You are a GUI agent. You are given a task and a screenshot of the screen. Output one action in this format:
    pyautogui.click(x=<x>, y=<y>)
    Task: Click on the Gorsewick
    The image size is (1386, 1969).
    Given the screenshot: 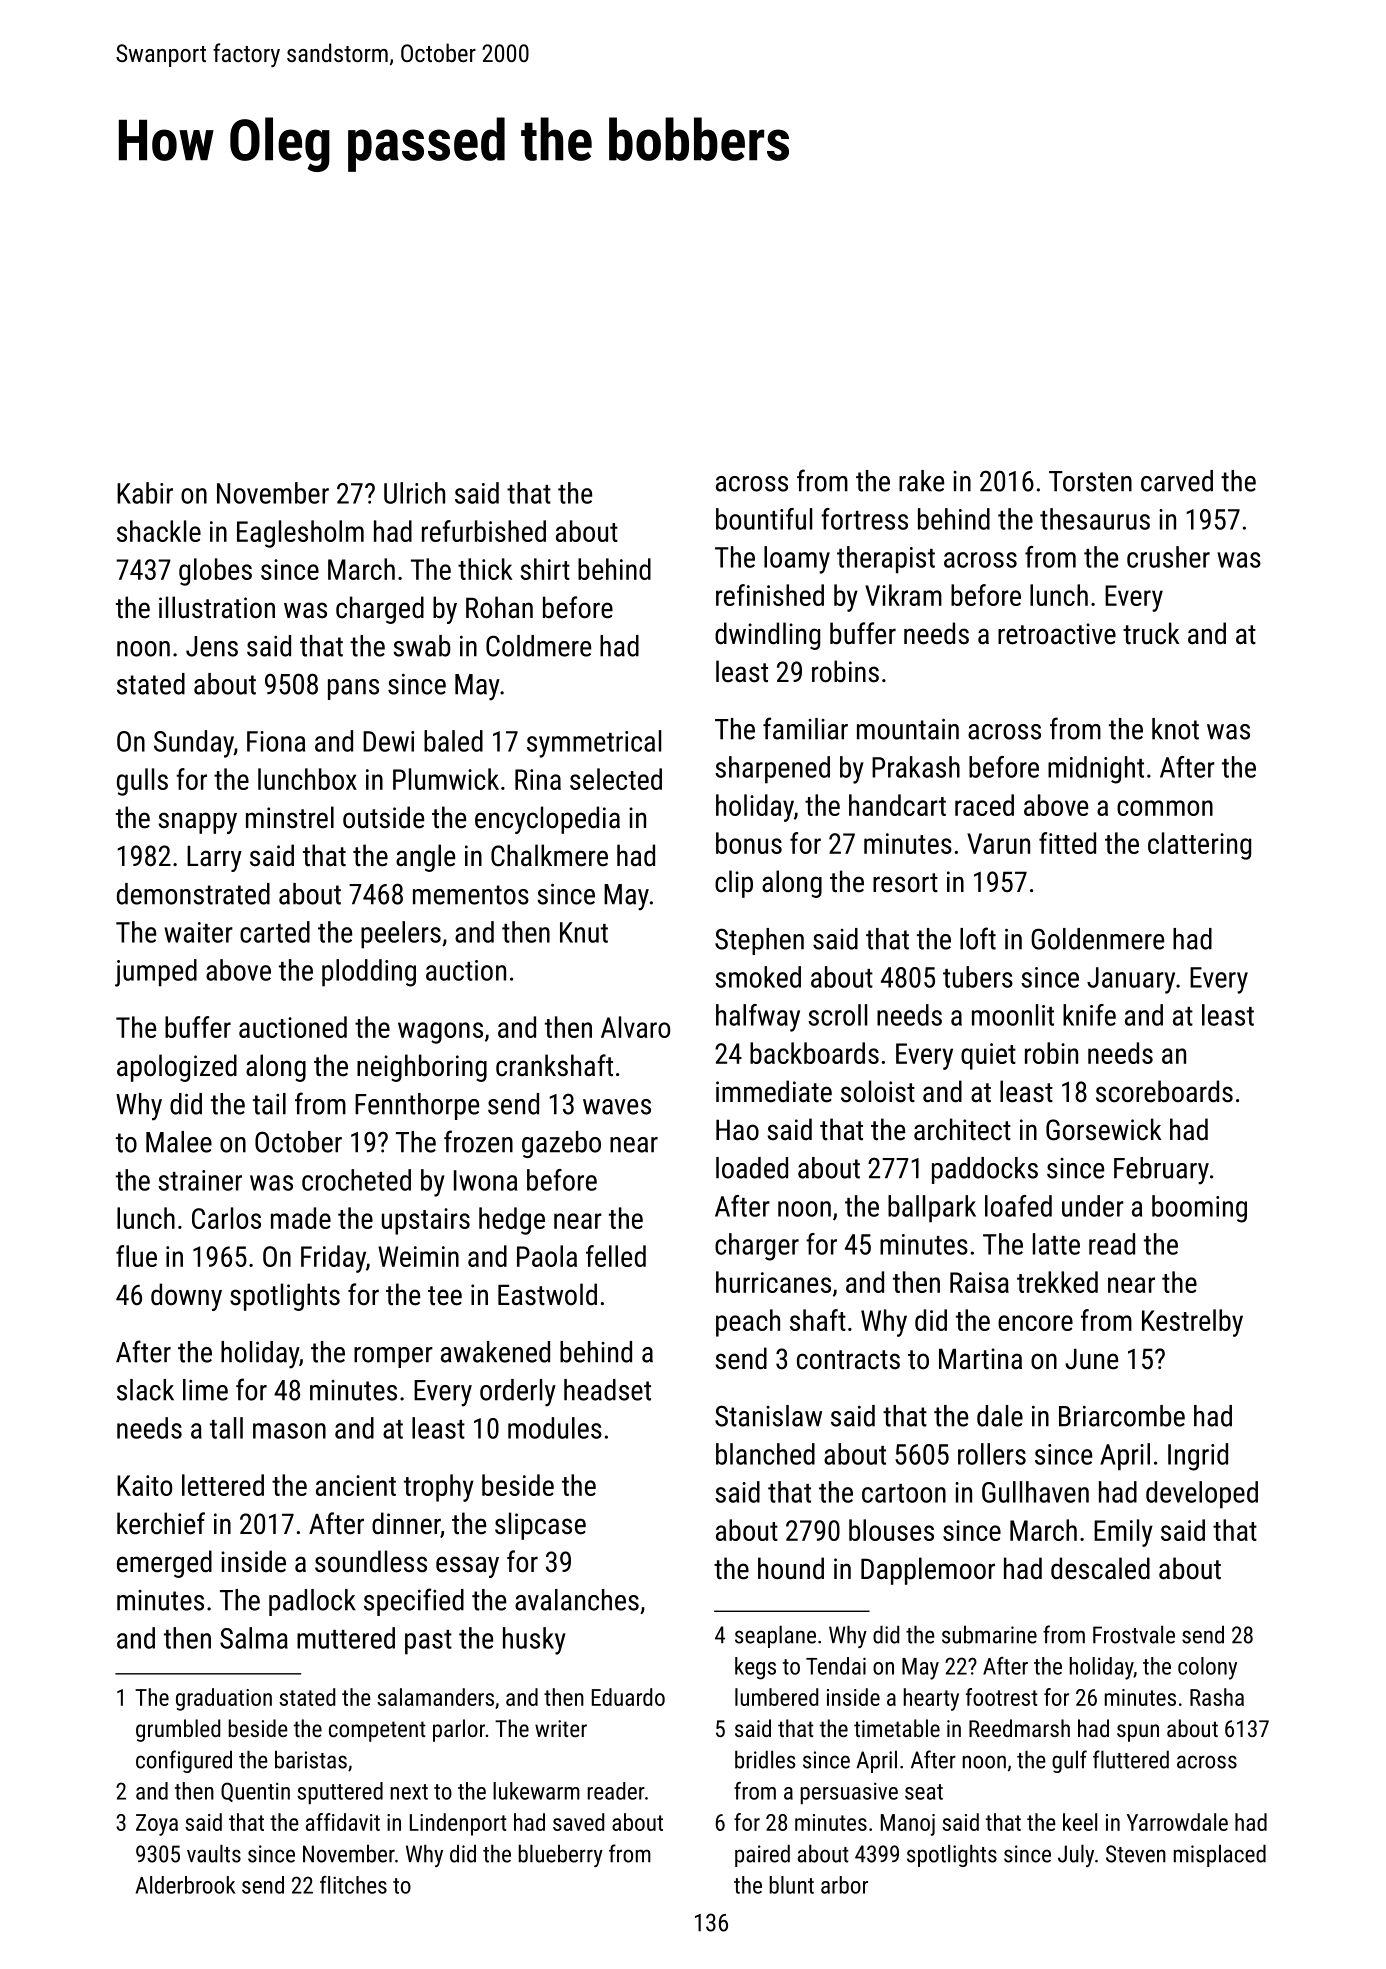 What is the action you would take?
    pyautogui.click(x=1104, y=1129)
